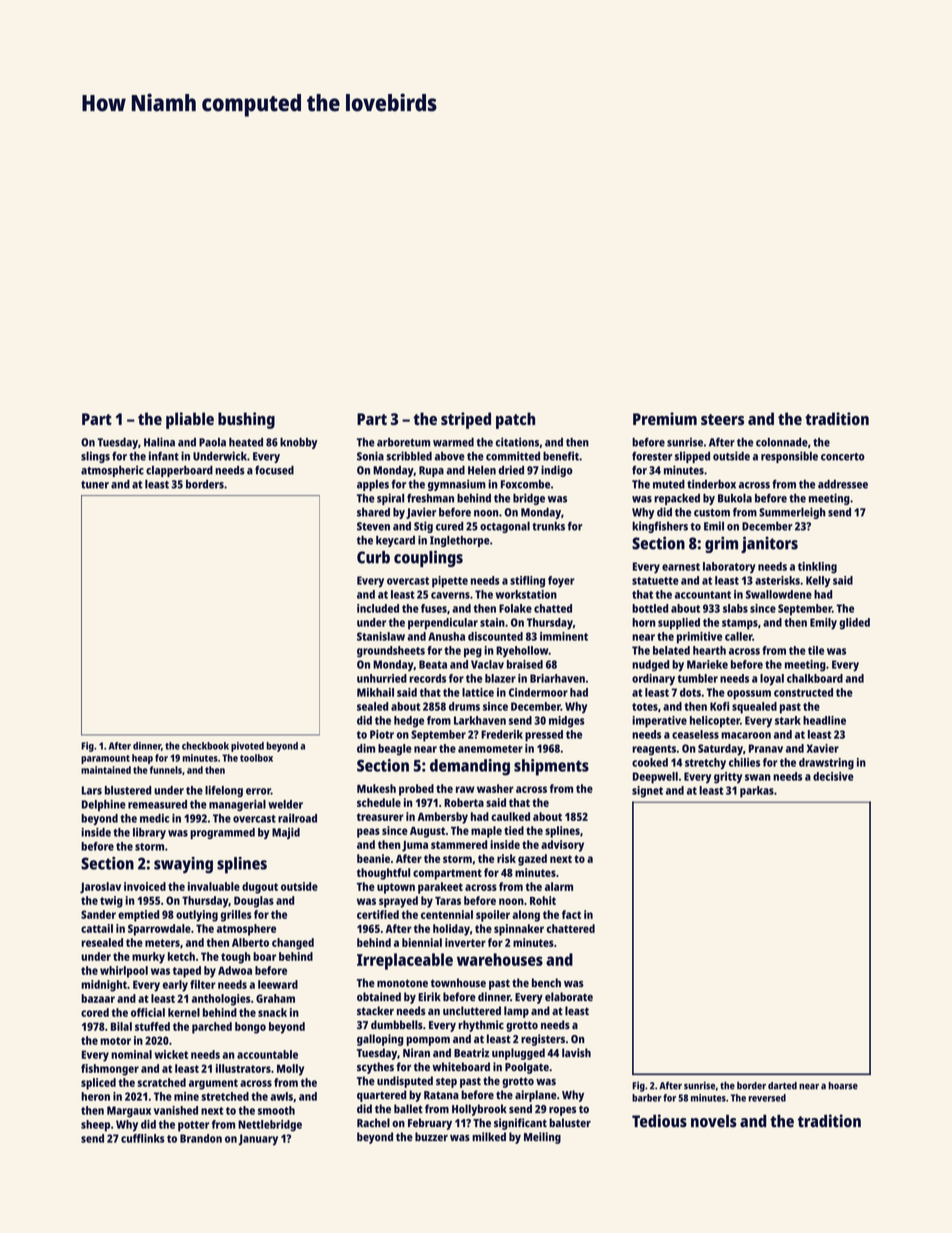 This screenshot has width=952, height=1233. Describe the element at coordinates (443, 624) in the screenshot. I see `perpendicular` at that location.
